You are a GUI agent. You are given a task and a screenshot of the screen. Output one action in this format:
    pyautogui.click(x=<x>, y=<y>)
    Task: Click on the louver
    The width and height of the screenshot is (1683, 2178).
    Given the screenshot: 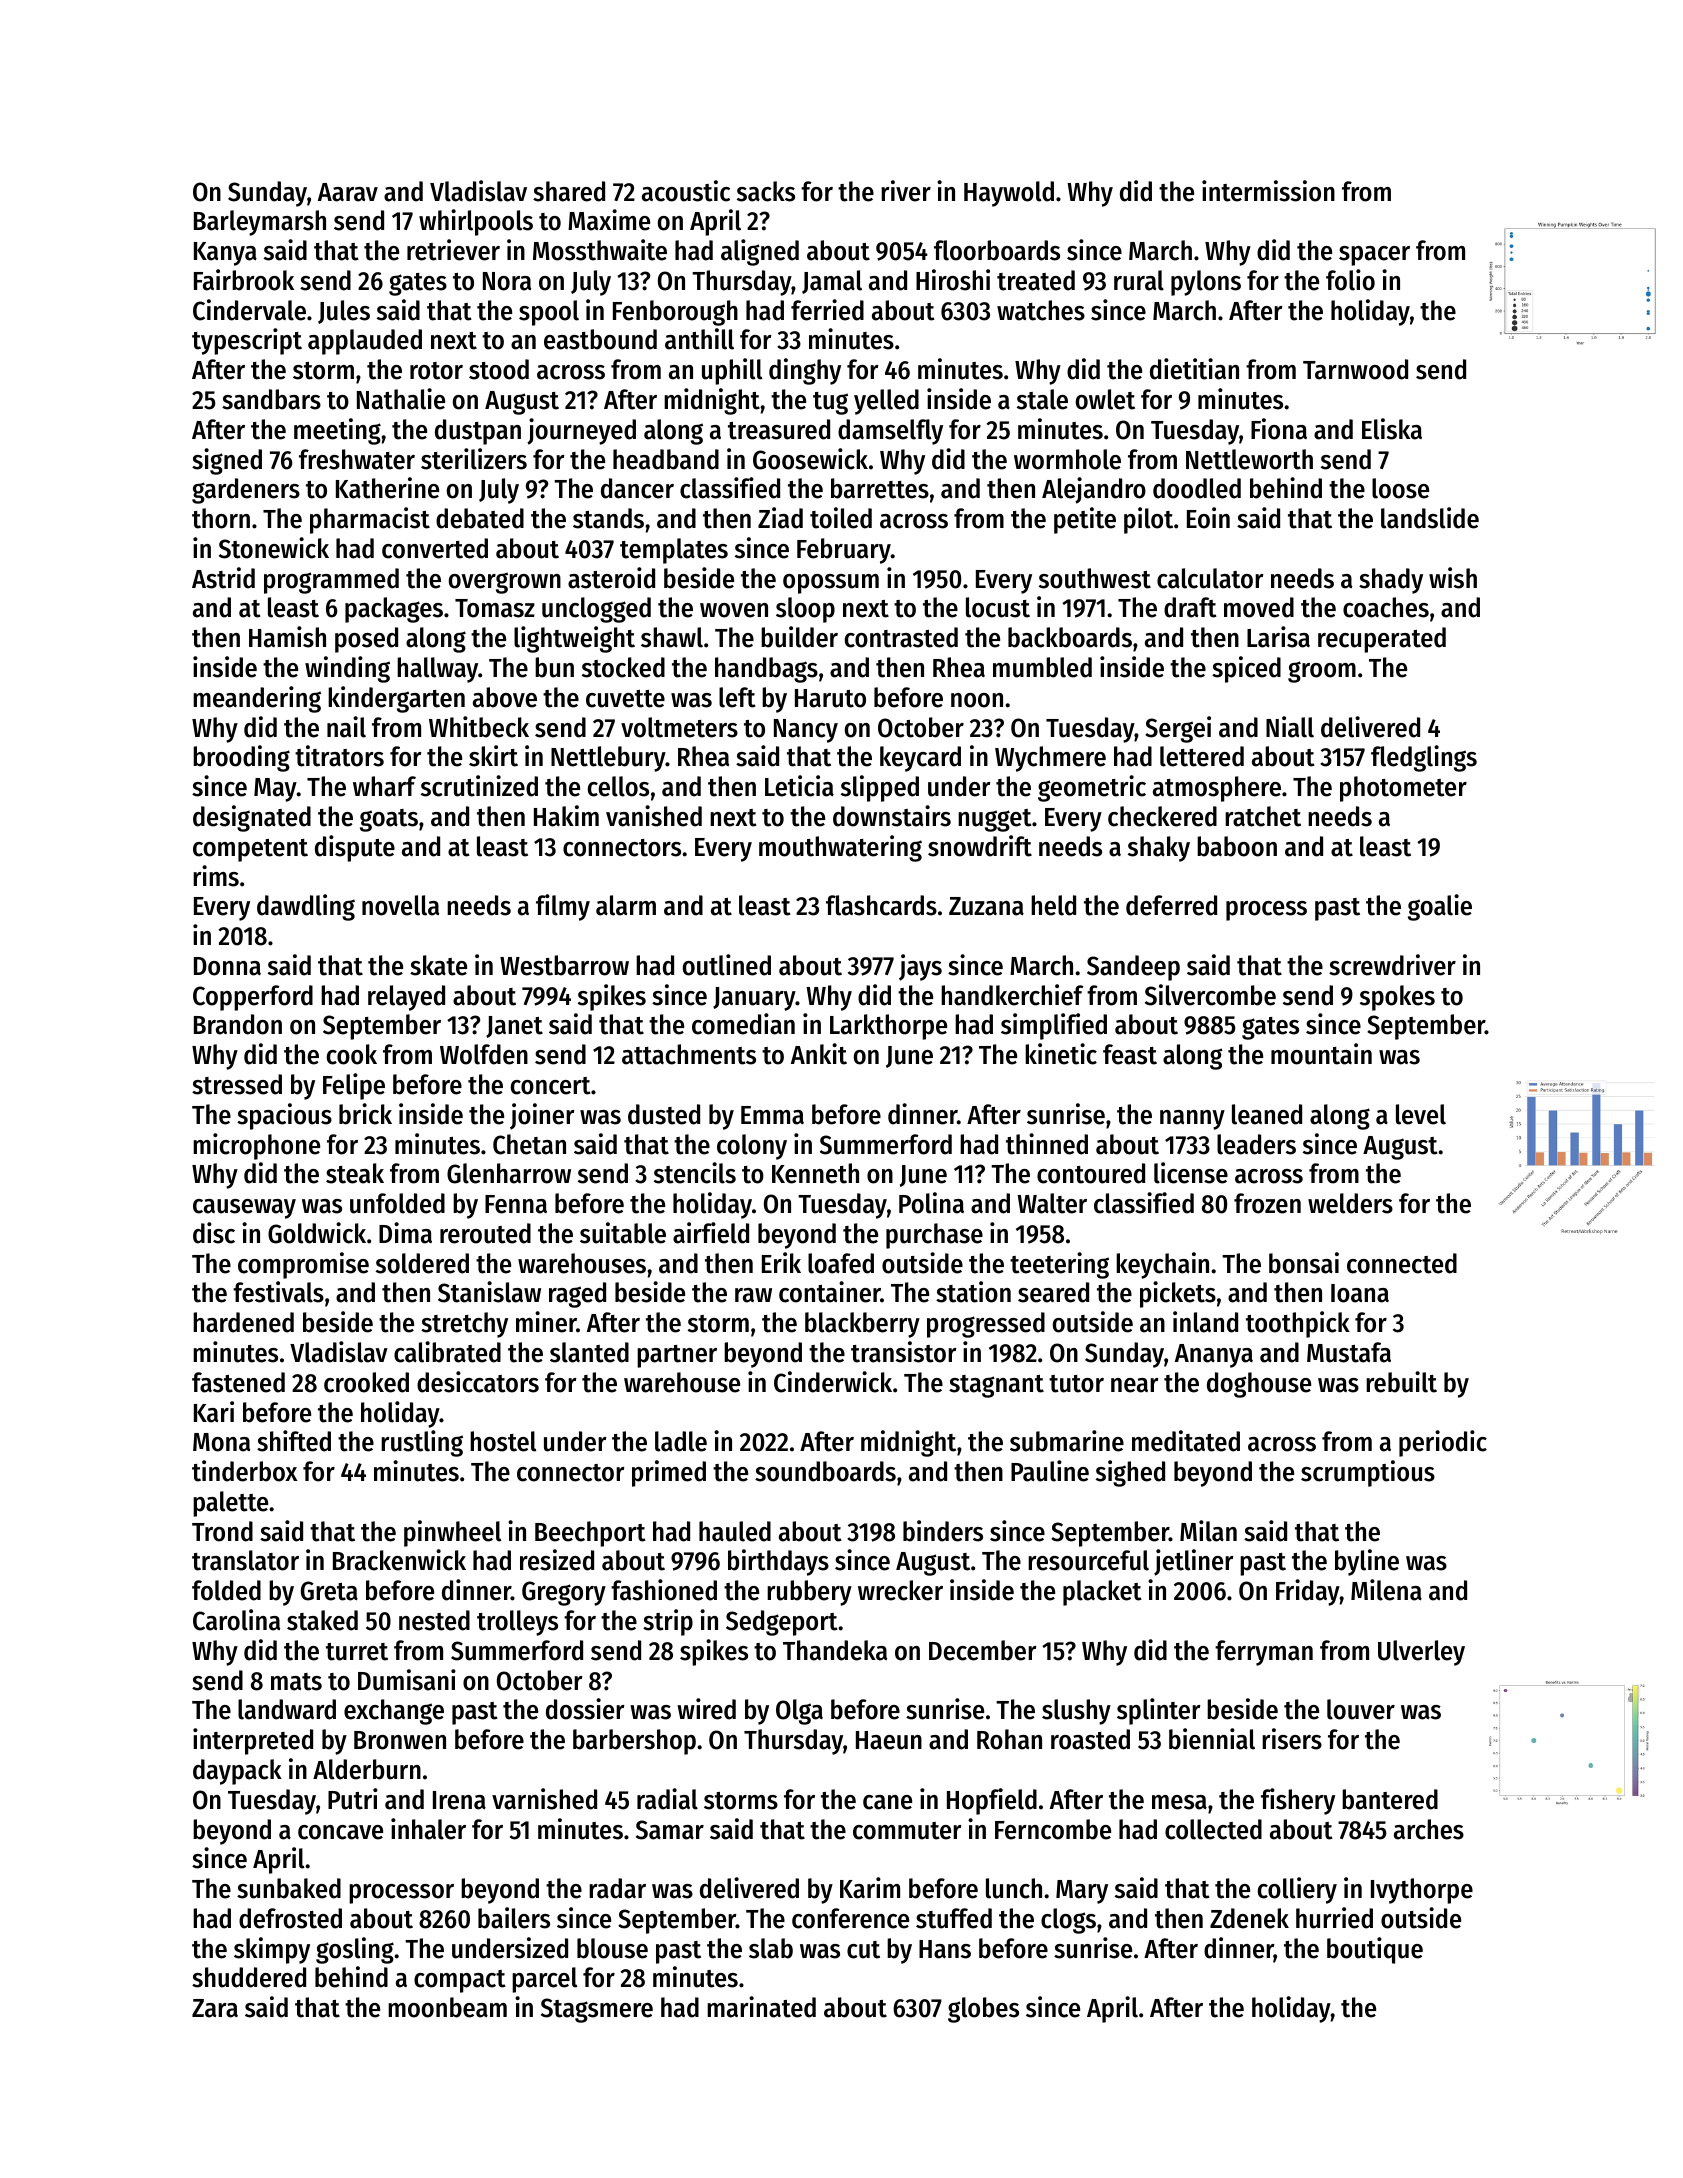 What is the action you would take?
    pyautogui.click(x=1361, y=1709)
